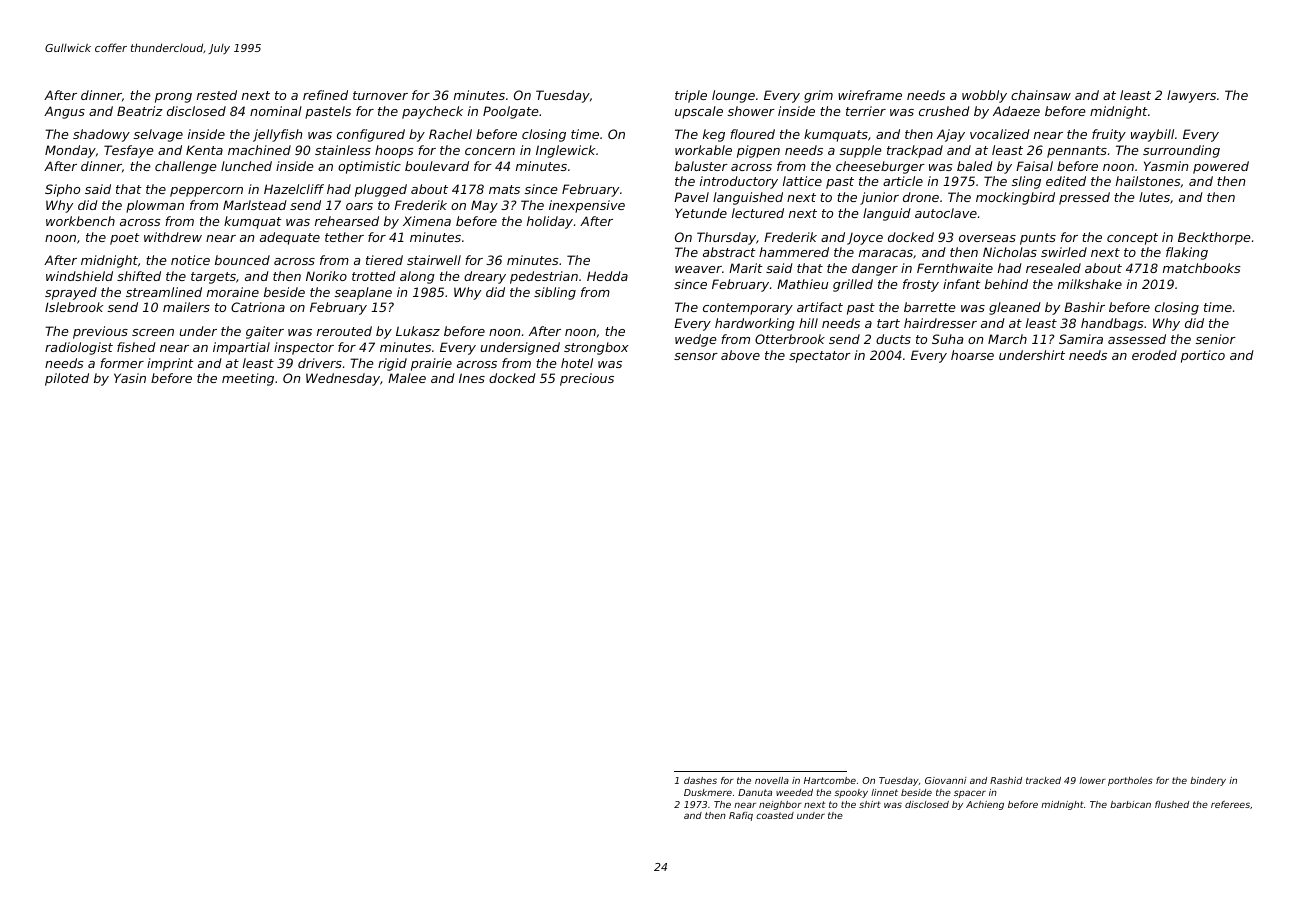  Describe the element at coordinates (1208, 781) in the image. I see `bindery` at that location.
